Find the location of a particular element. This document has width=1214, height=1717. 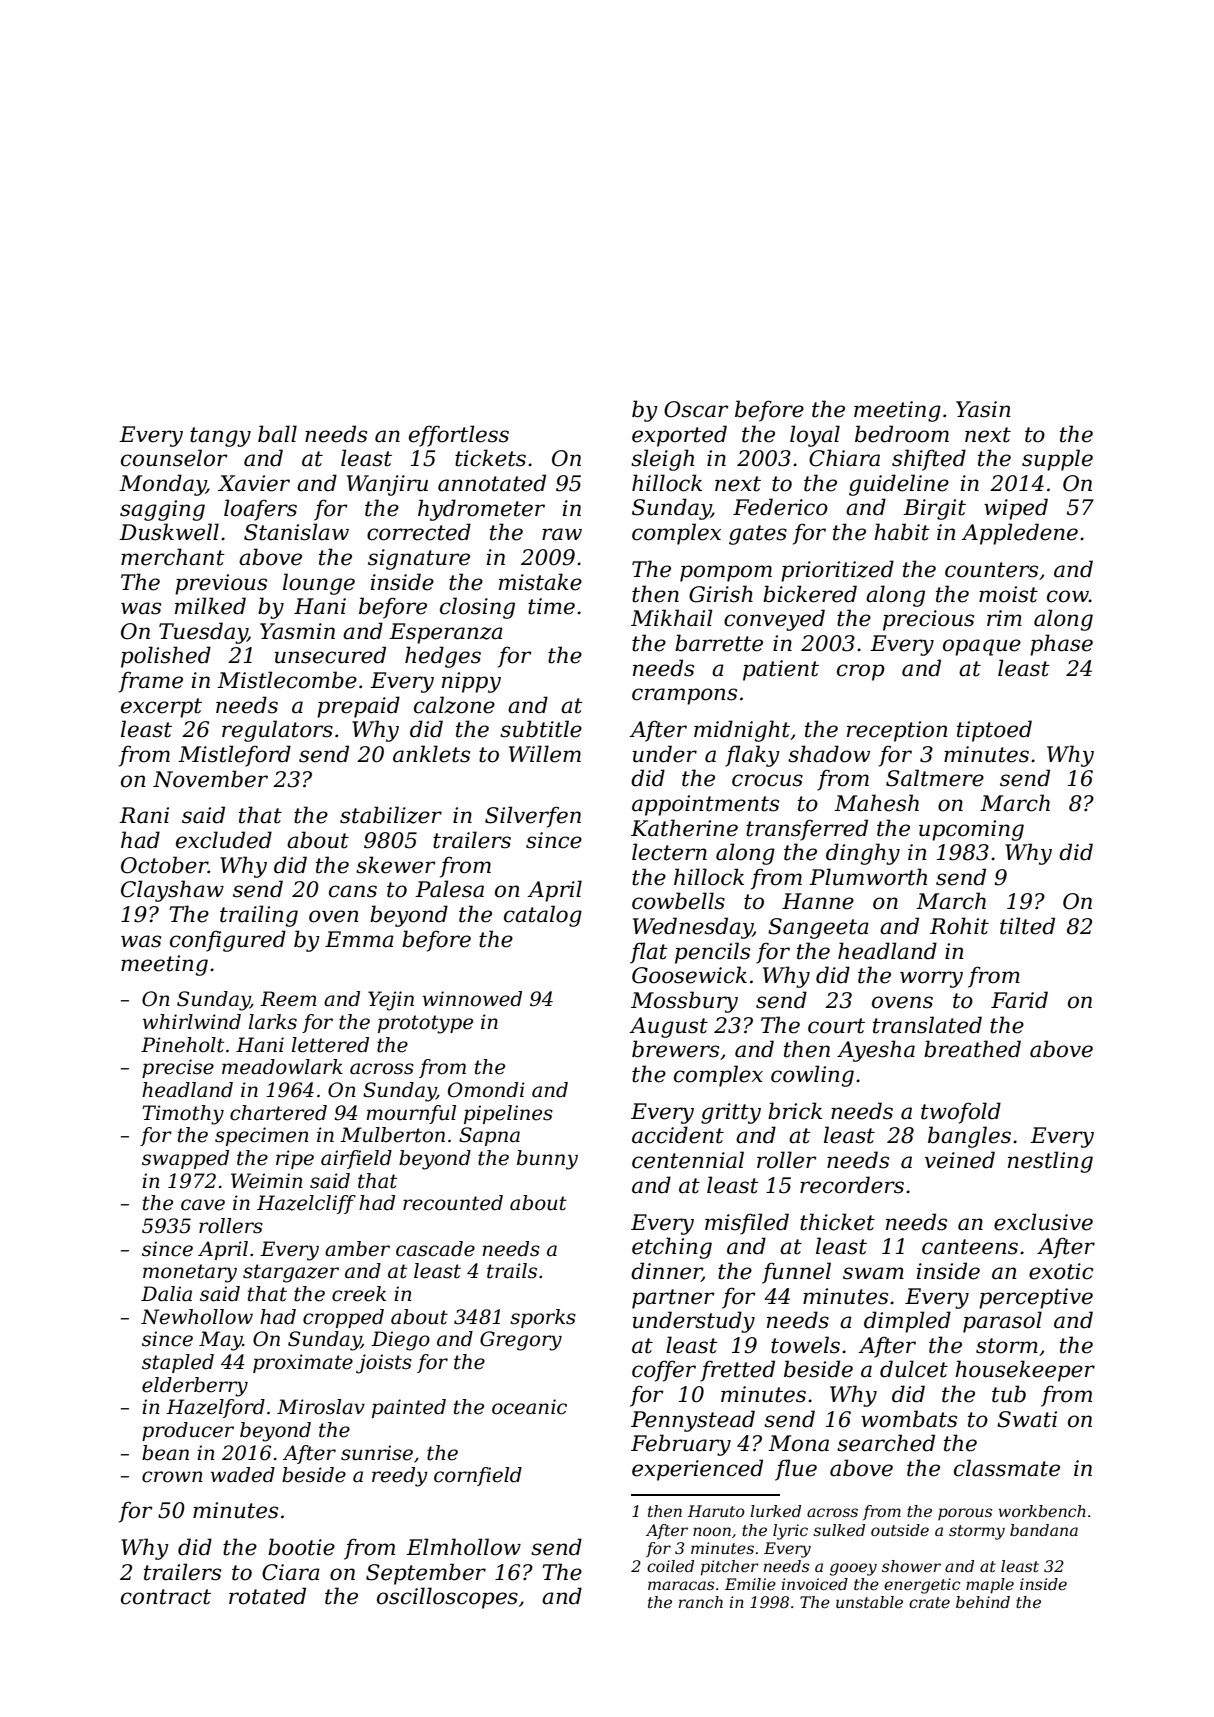

Dalia is located at coordinates (166, 1294).
